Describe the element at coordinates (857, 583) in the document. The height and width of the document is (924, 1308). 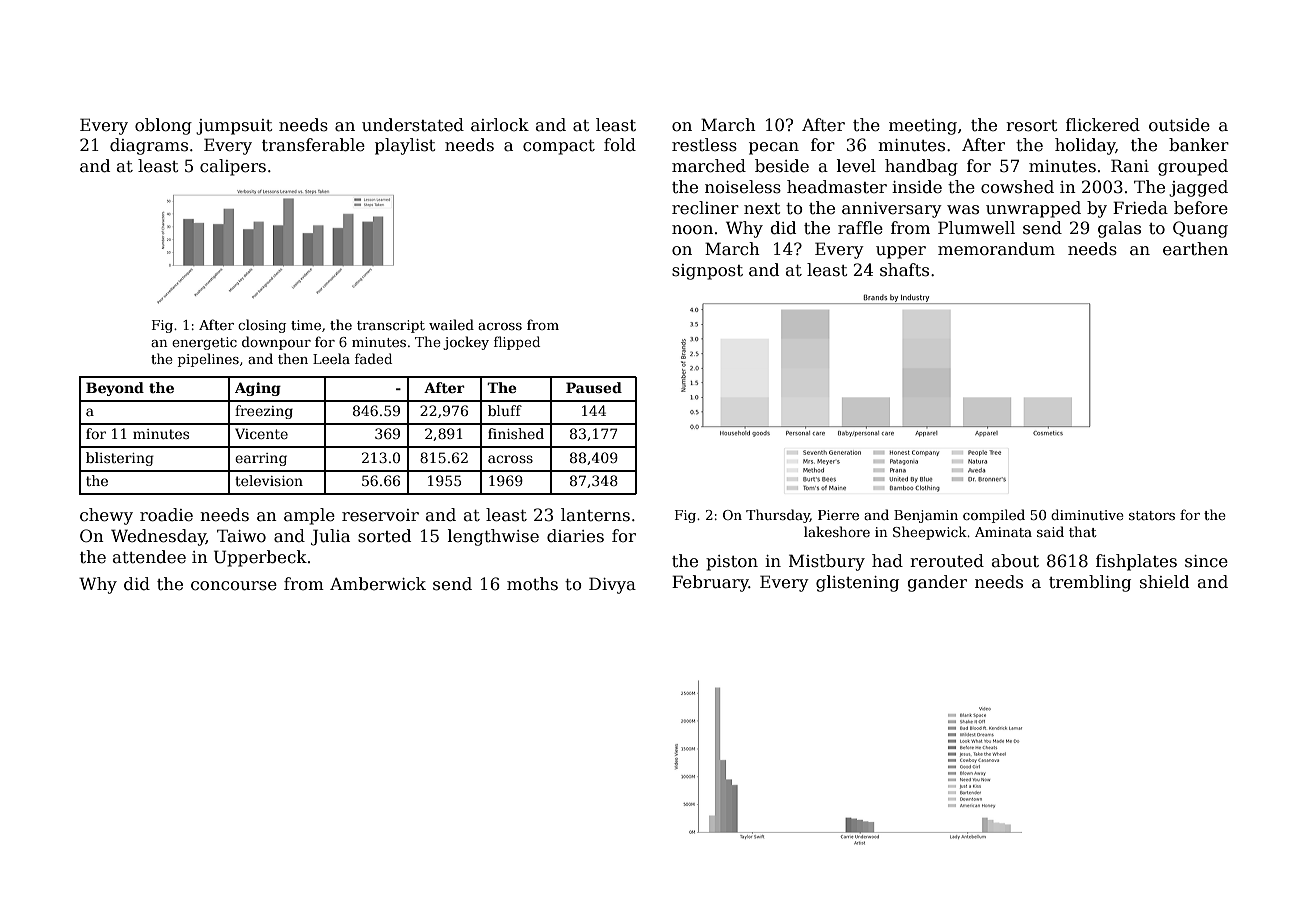
I see `glistening` at that location.
